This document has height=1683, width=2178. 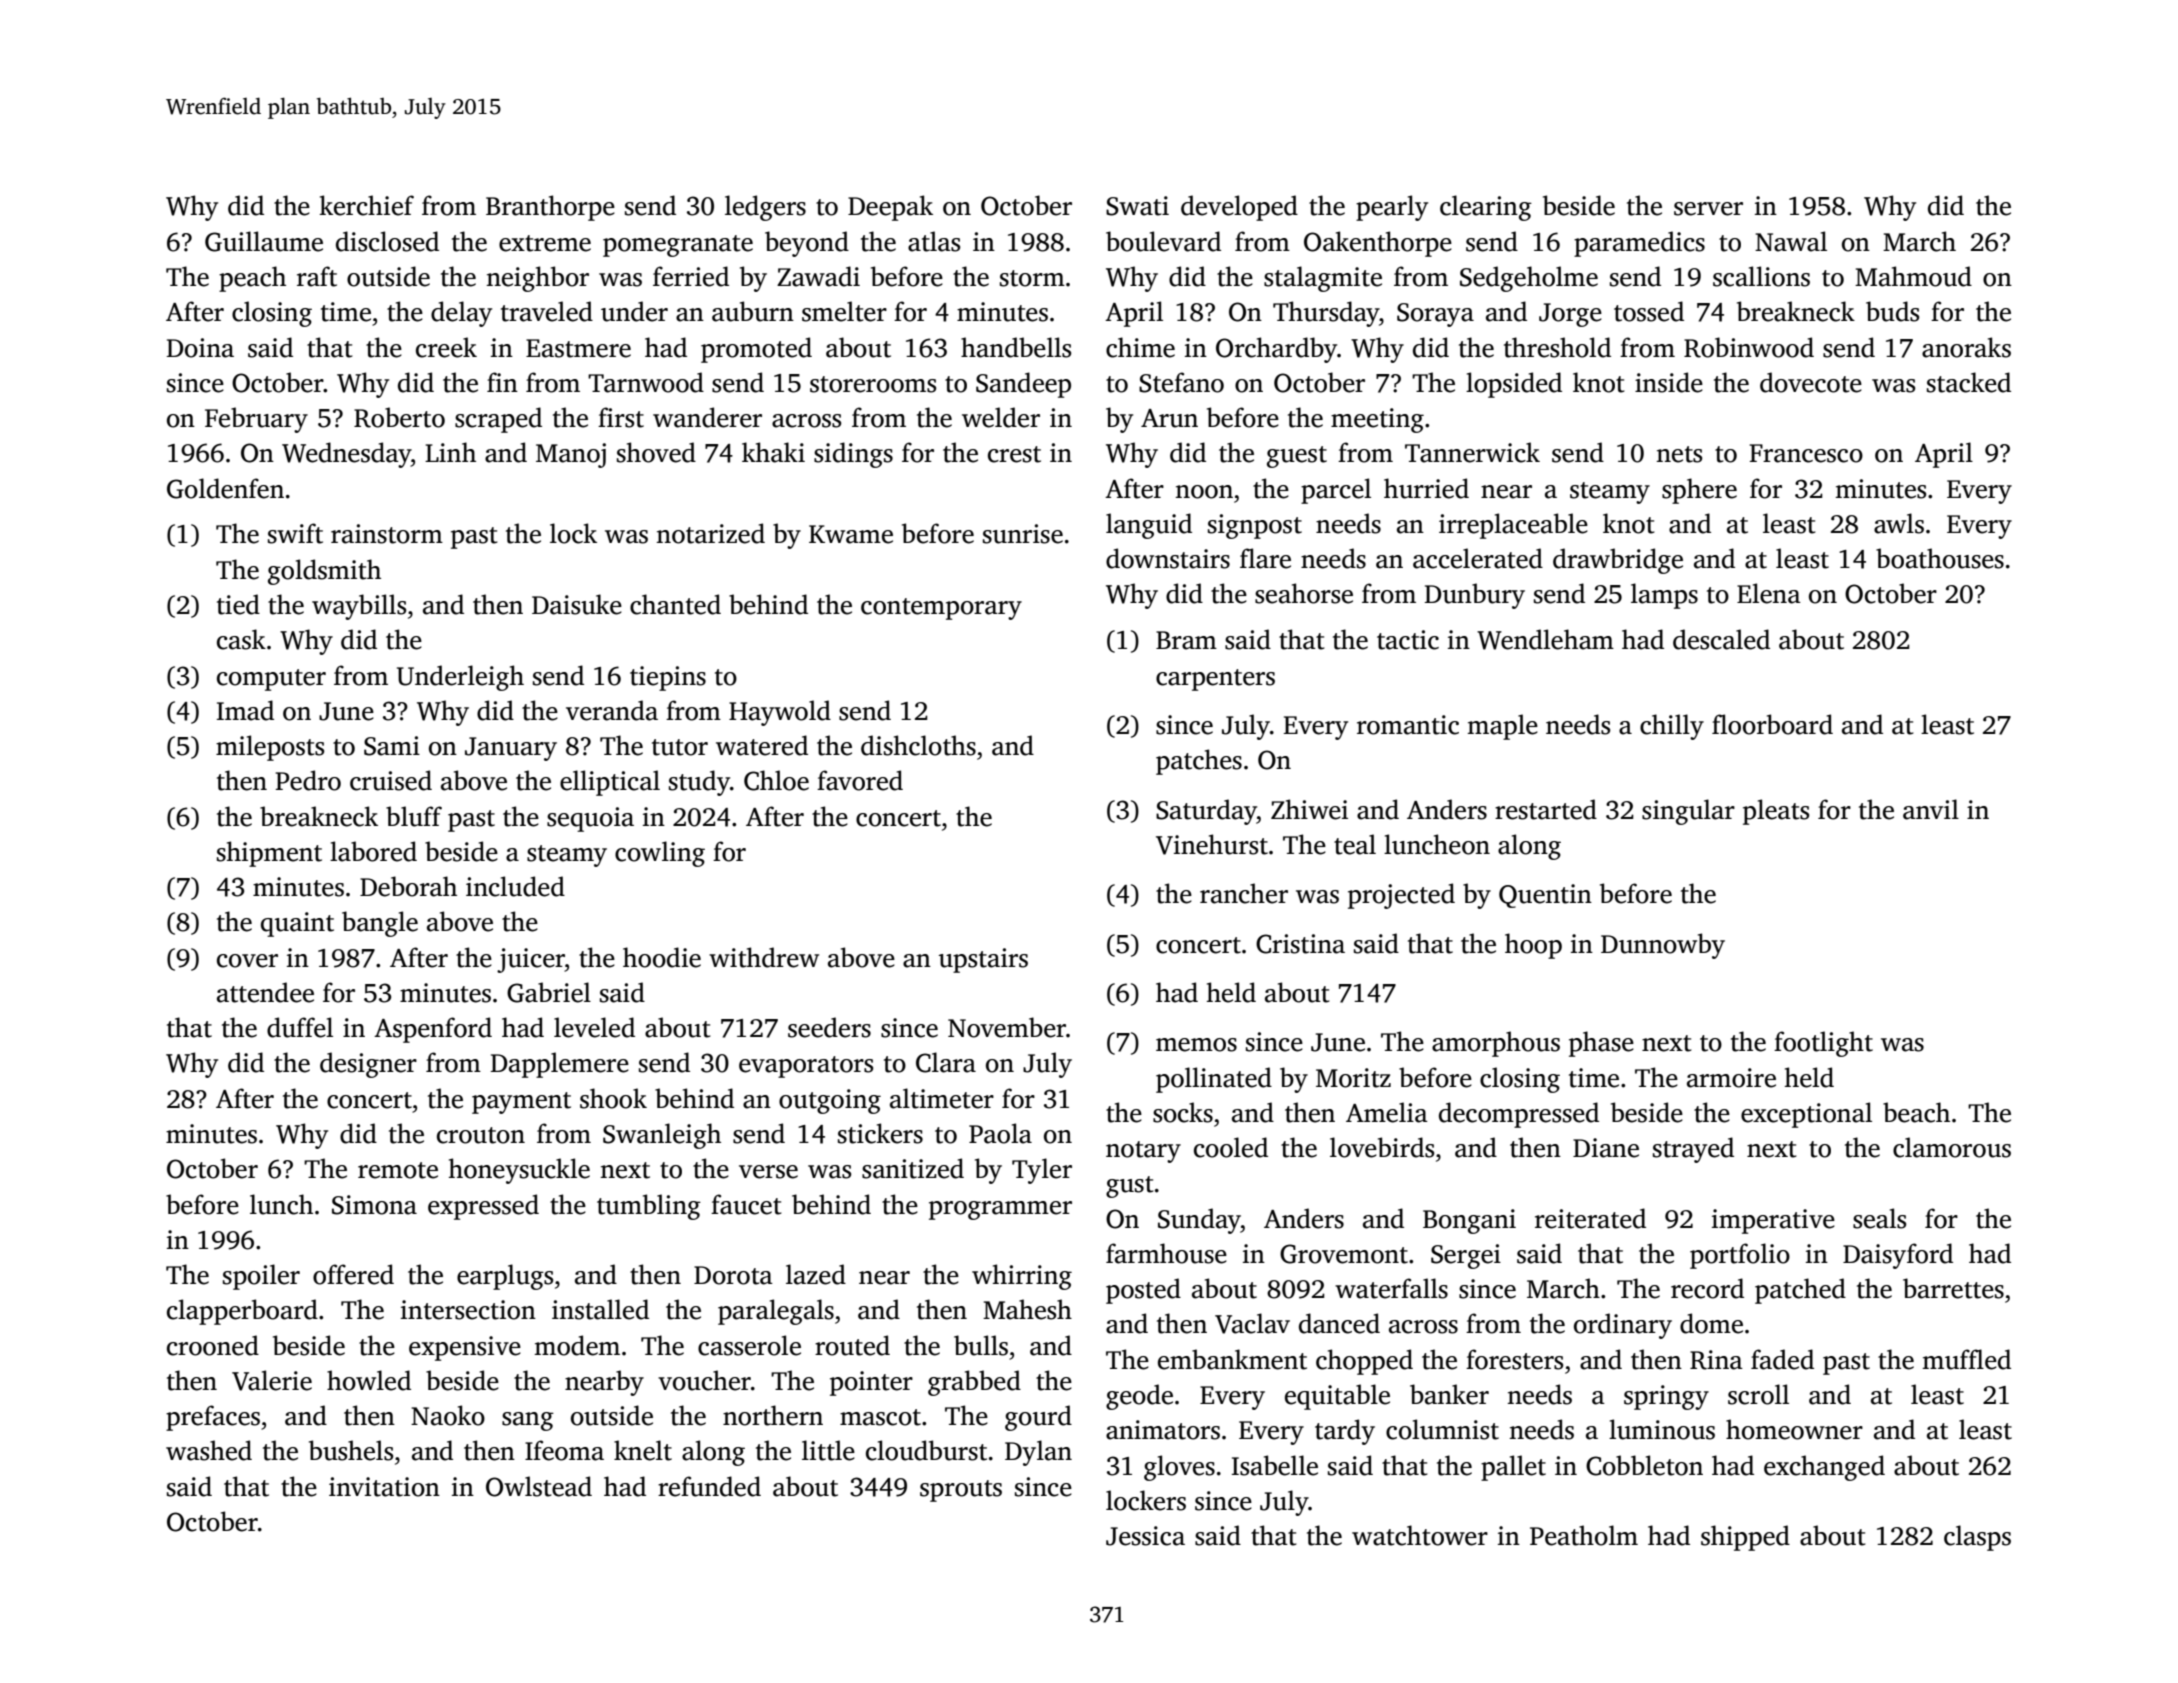 I want to click on clasps, so click(x=1977, y=1538).
